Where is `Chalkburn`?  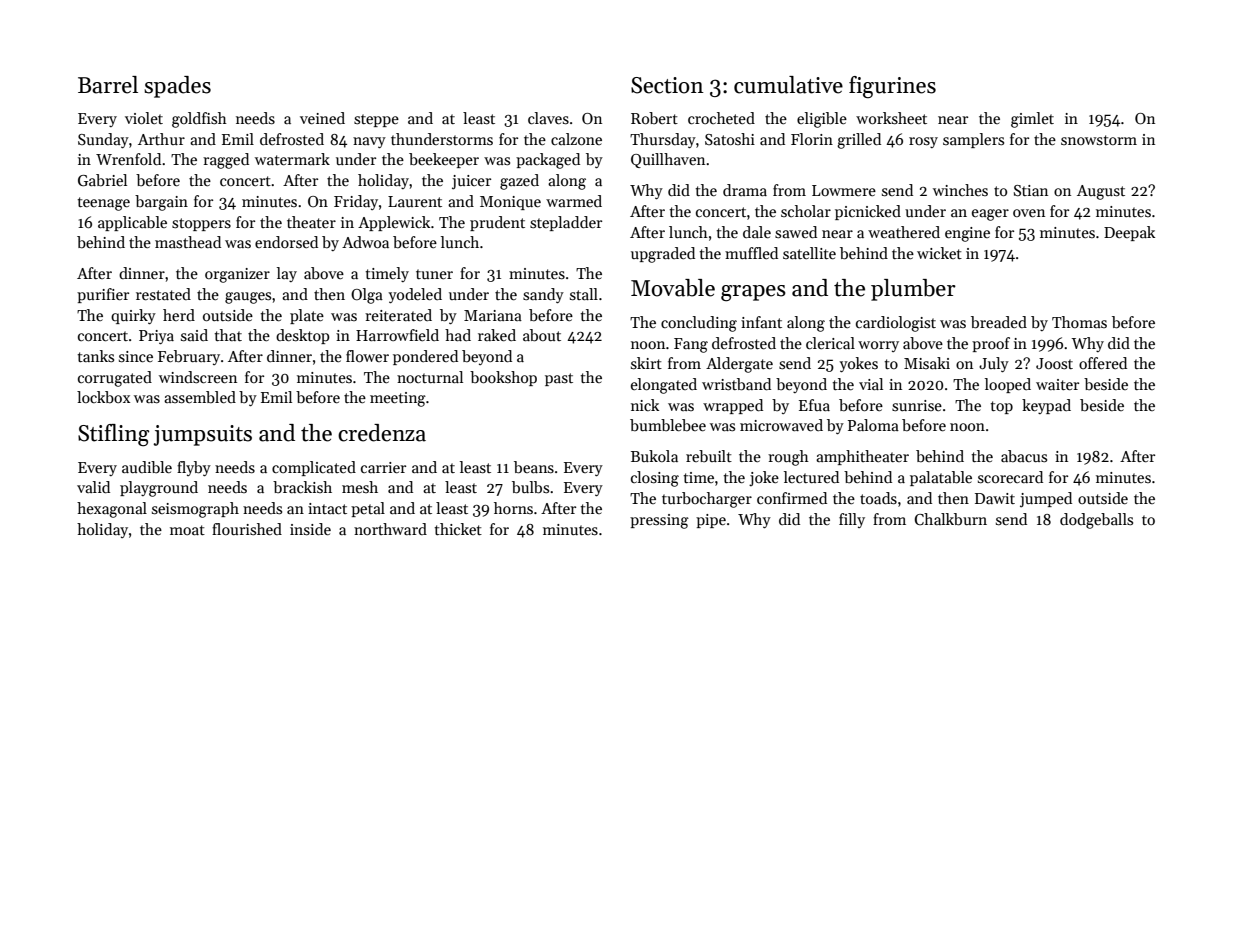 Chalkburn is located at coordinates (951, 519).
